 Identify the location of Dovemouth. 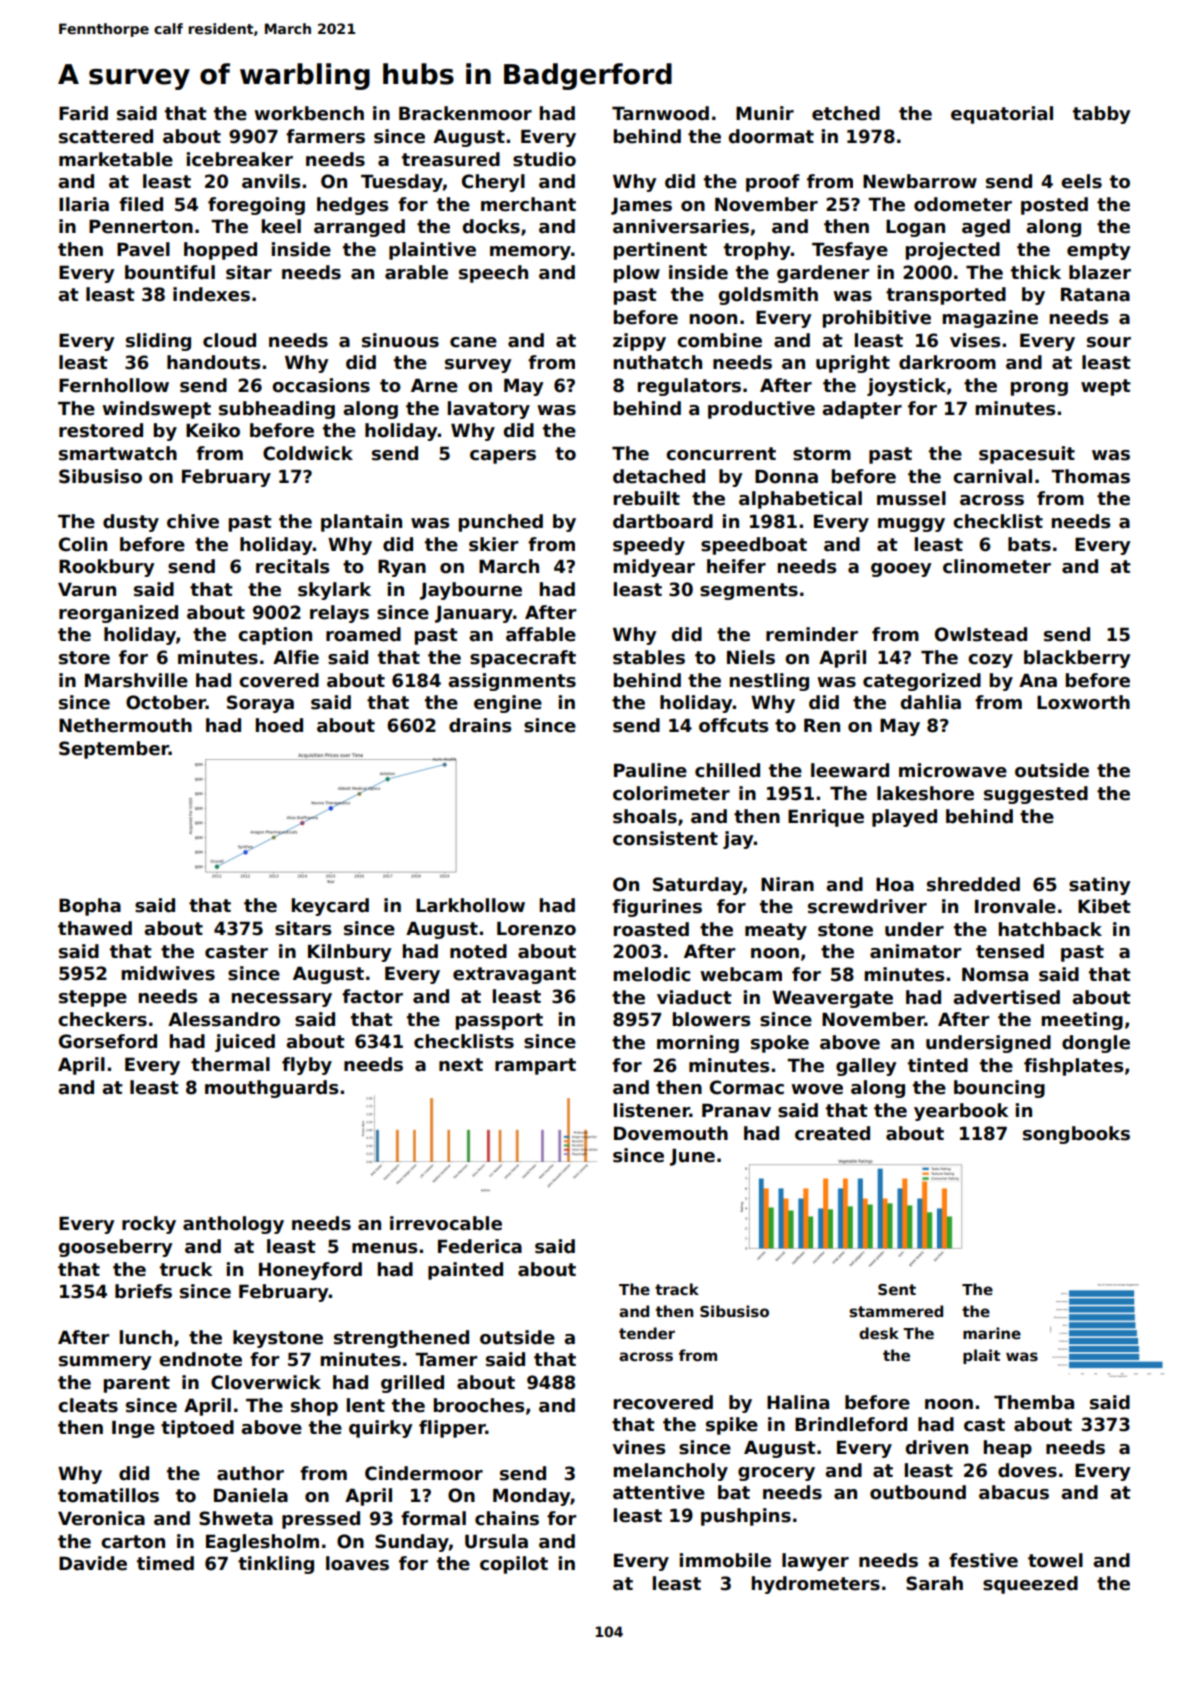
(671, 1133).
